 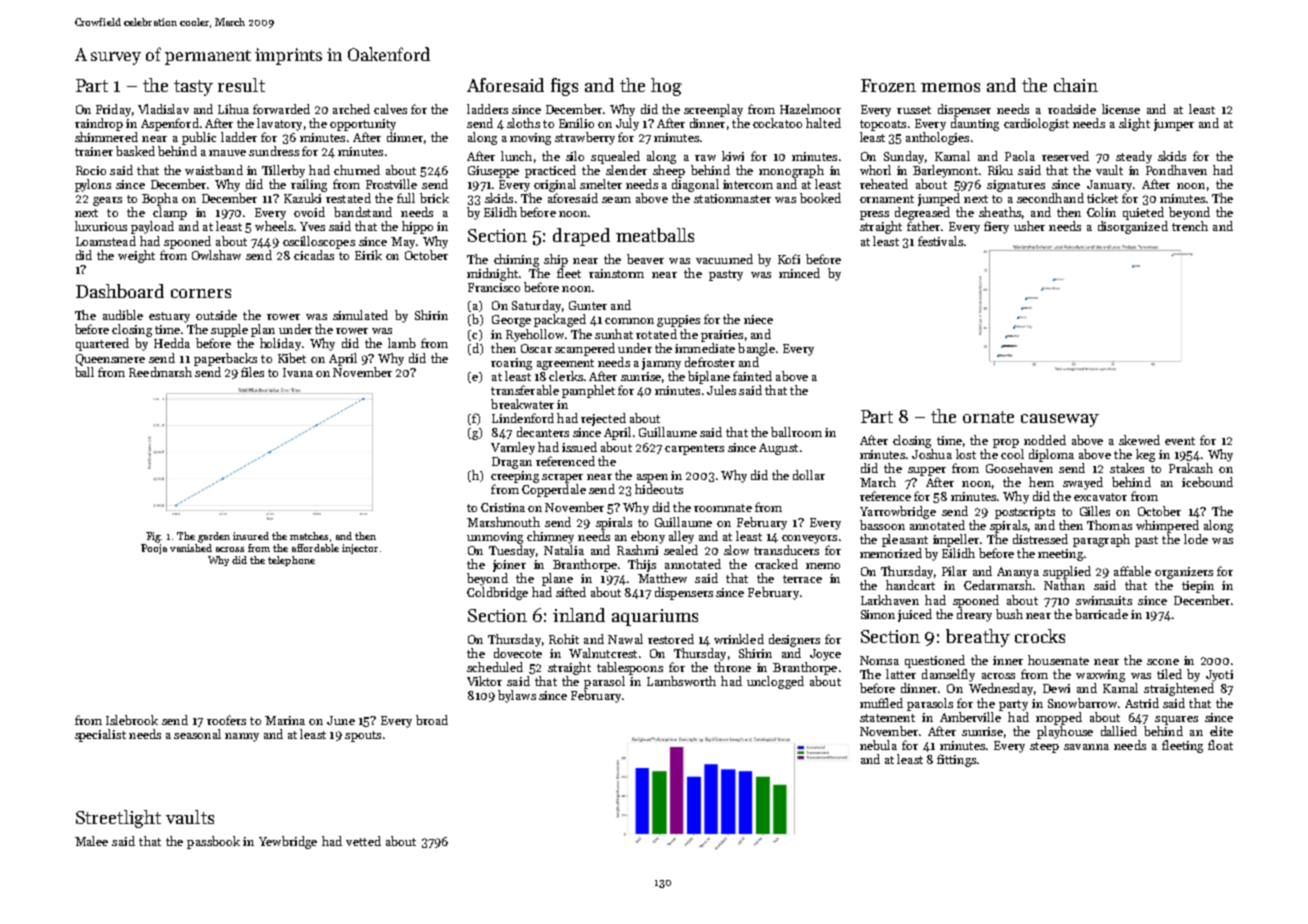 I want to click on roommate, so click(x=723, y=508).
